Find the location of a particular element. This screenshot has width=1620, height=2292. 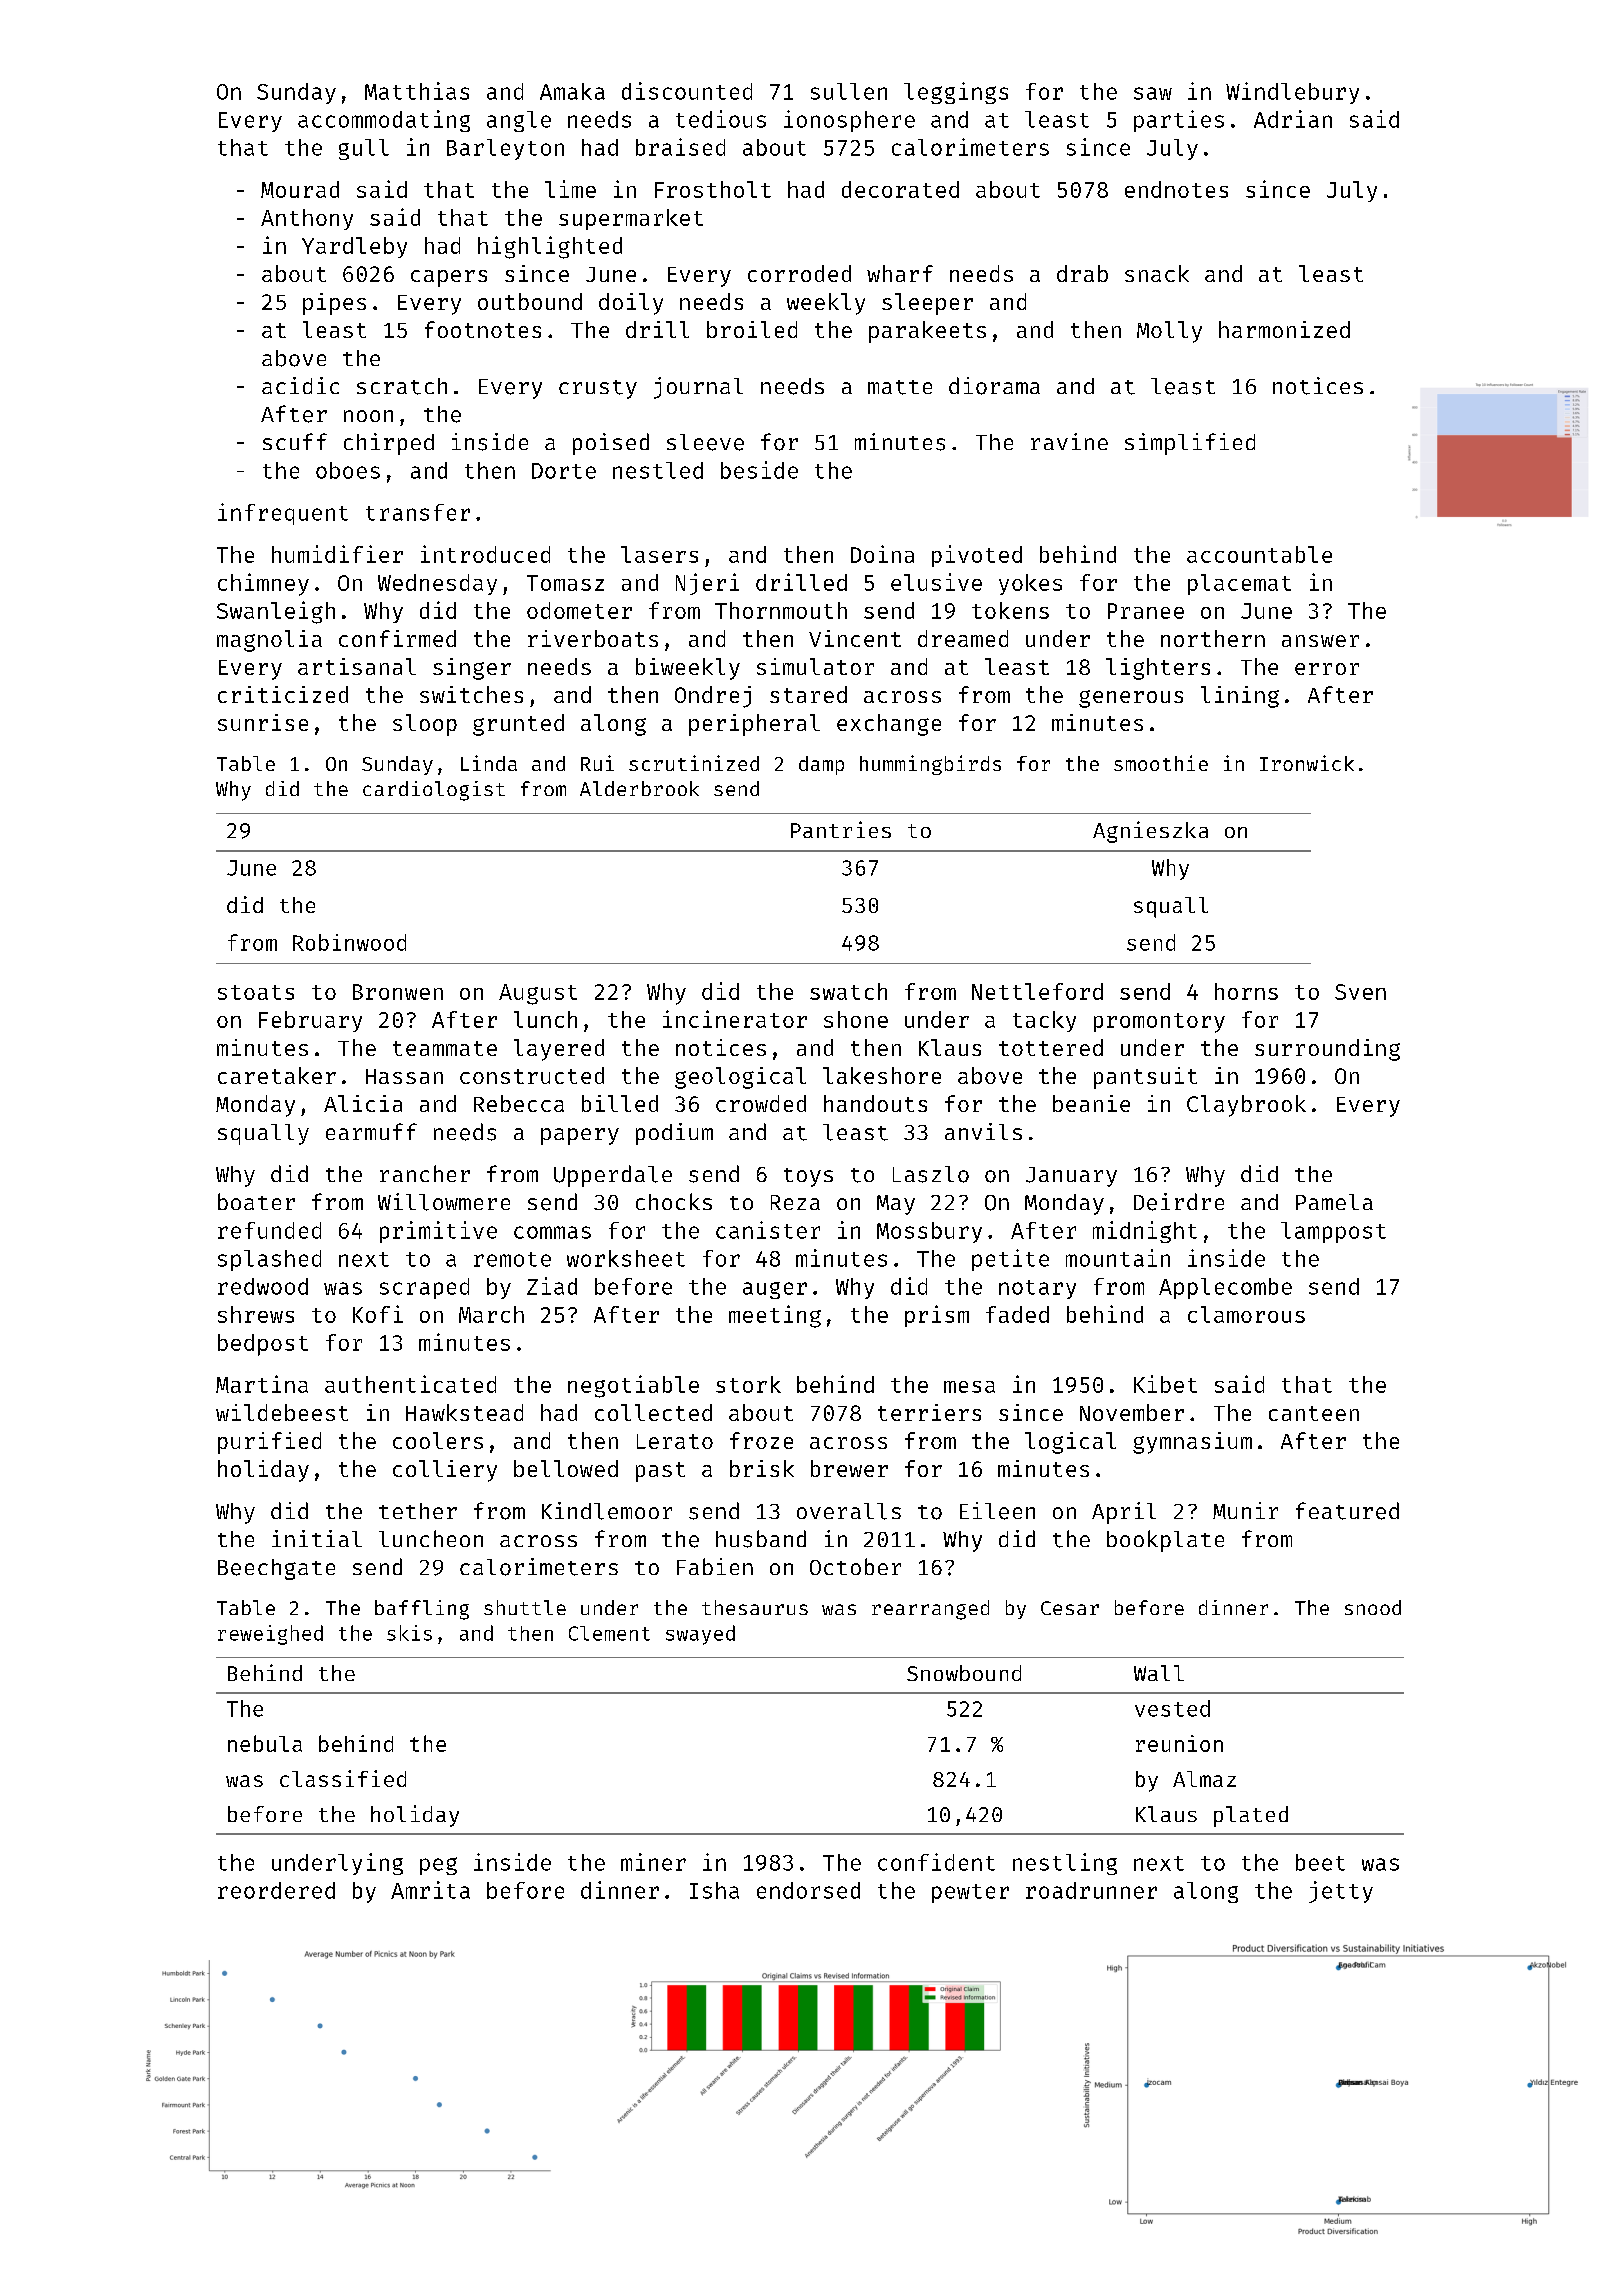

reordered is located at coordinates (276, 1890).
